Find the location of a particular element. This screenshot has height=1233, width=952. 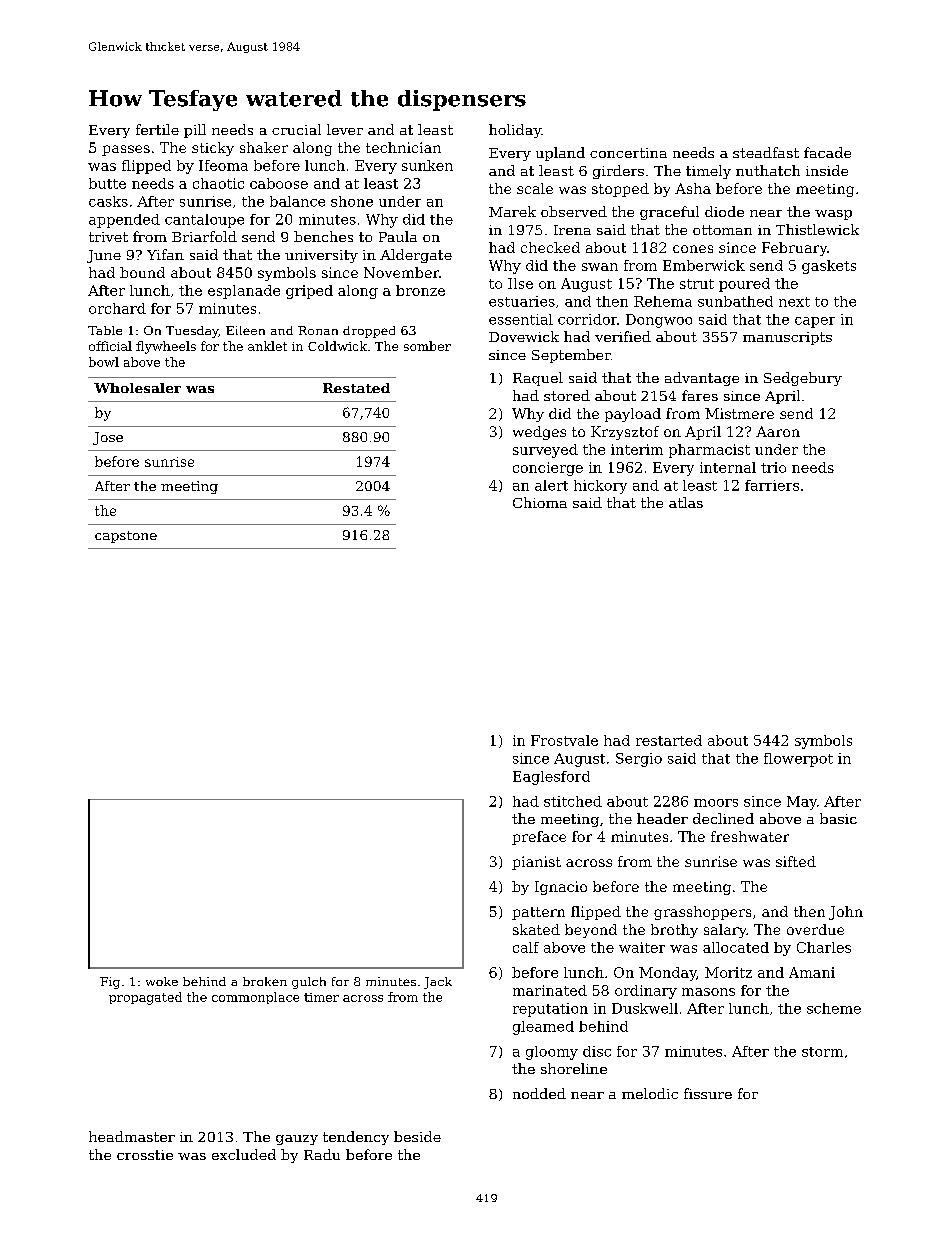

sunken is located at coordinates (427, 165).
